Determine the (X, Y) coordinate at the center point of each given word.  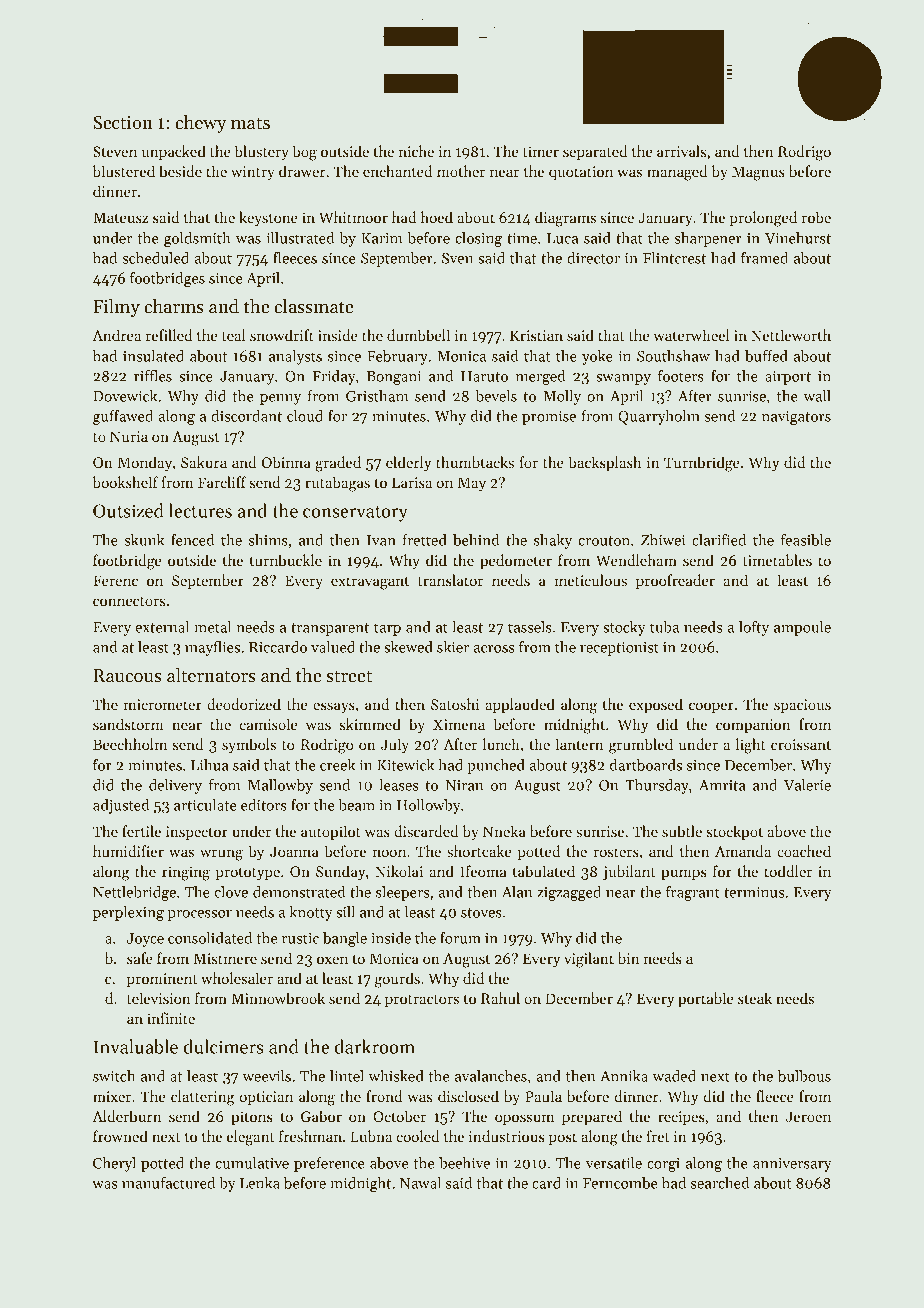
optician (266, 1098)
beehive (464, 1163)
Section (123, 122)
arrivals (681, 151)
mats (250, 123)
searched (720, 1183)
